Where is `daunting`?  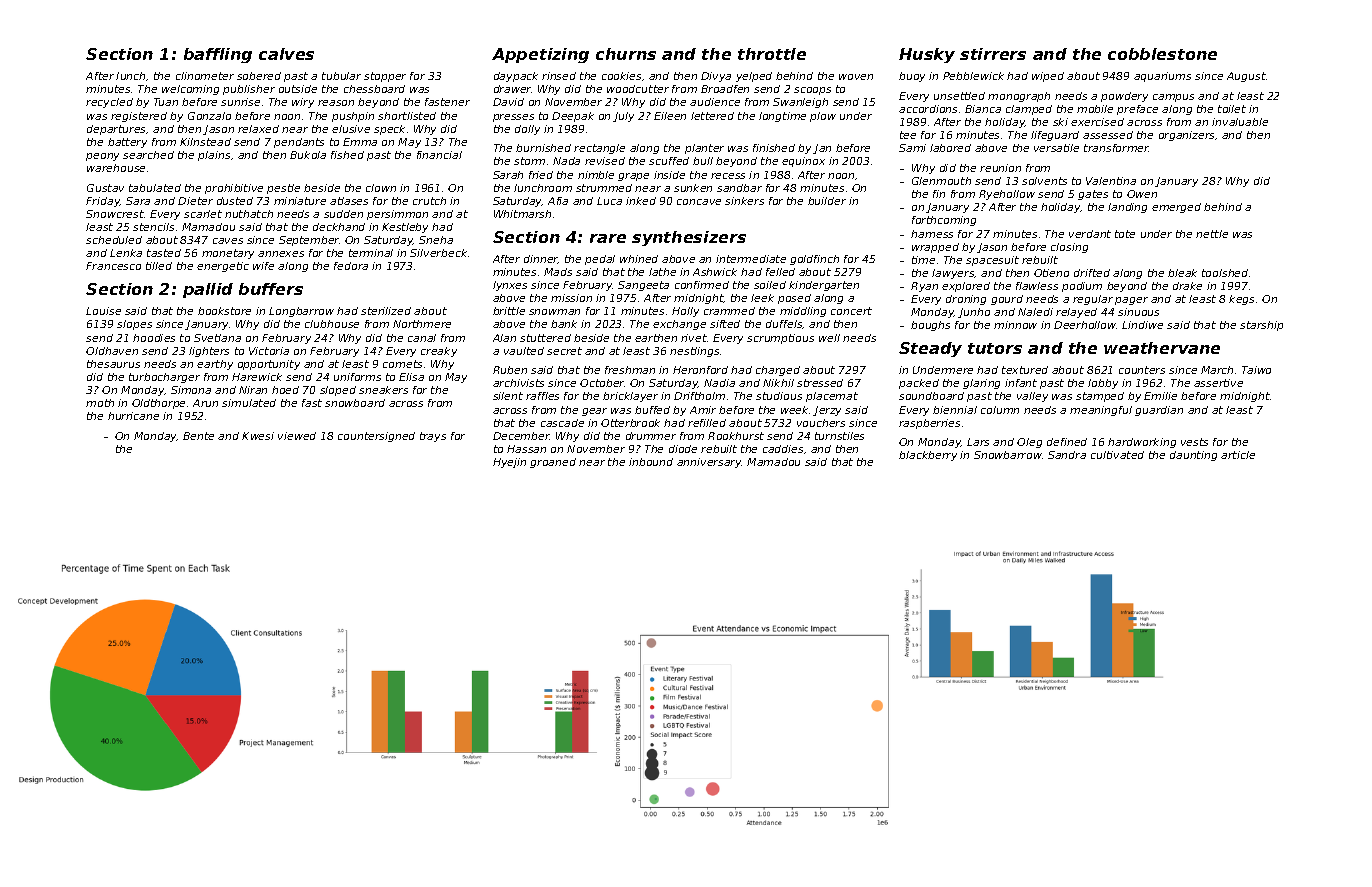 daunting is located at coordinates (1193, 456).
